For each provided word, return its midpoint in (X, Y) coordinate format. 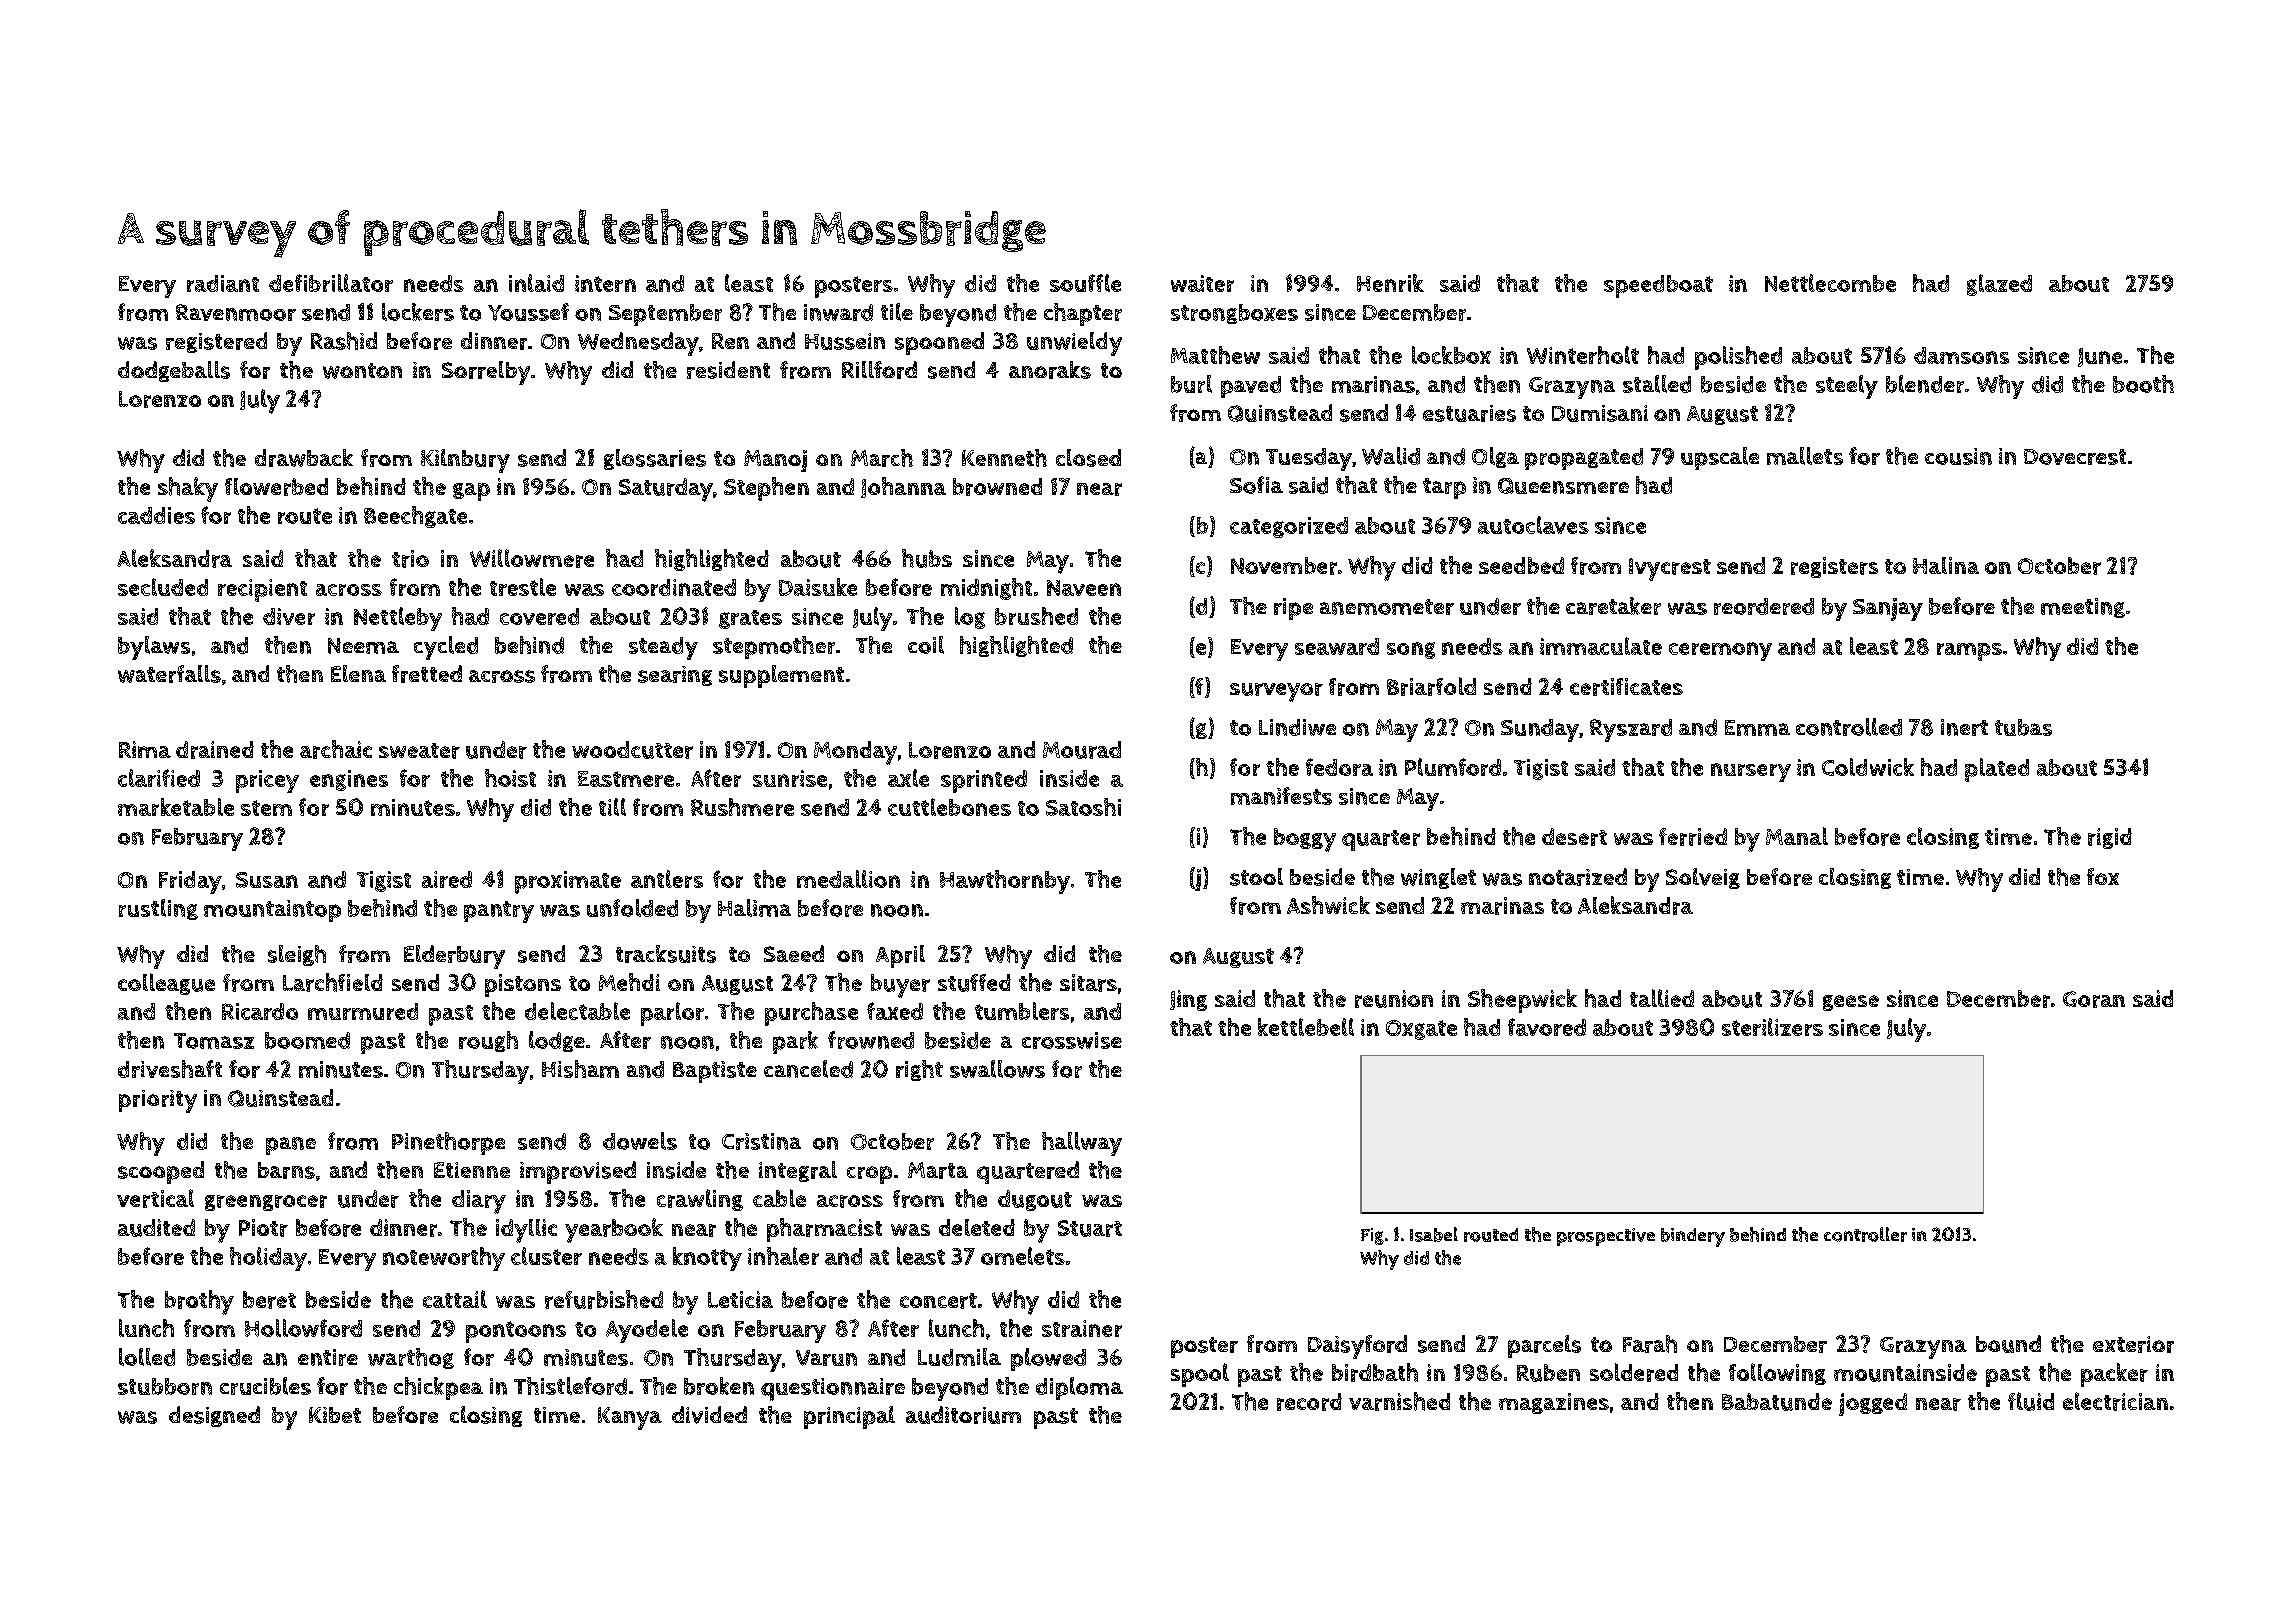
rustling (158, 909)
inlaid (536, 283)
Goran (2094, 999)
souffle (1085, 283)
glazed (1999, 285)
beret (269, 1300)
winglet (1438, 878)
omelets (1023, 1256)
